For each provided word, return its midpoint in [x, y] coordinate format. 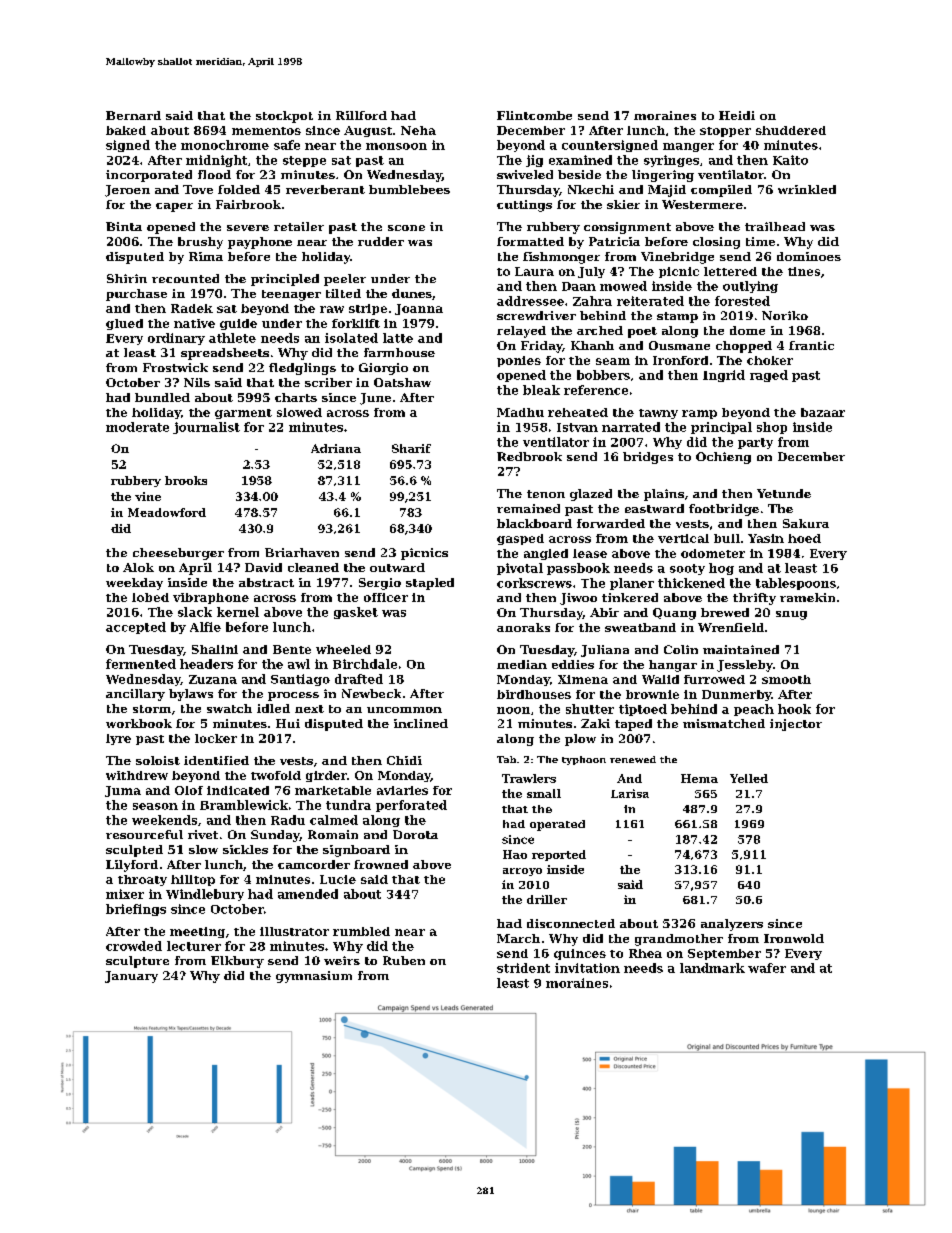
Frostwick [175, 367]
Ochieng [723, 458]
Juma [123, 791]
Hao [515, 854]
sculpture [137, 962]
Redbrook [529, 456]
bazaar [823, 412]
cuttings [524, 206]
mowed [623, 286]
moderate [137, 427]
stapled [430, 584]
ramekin [807, 597]
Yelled [749, 778]
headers [206, 664]
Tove [198, 189]
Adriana [336, 448]
